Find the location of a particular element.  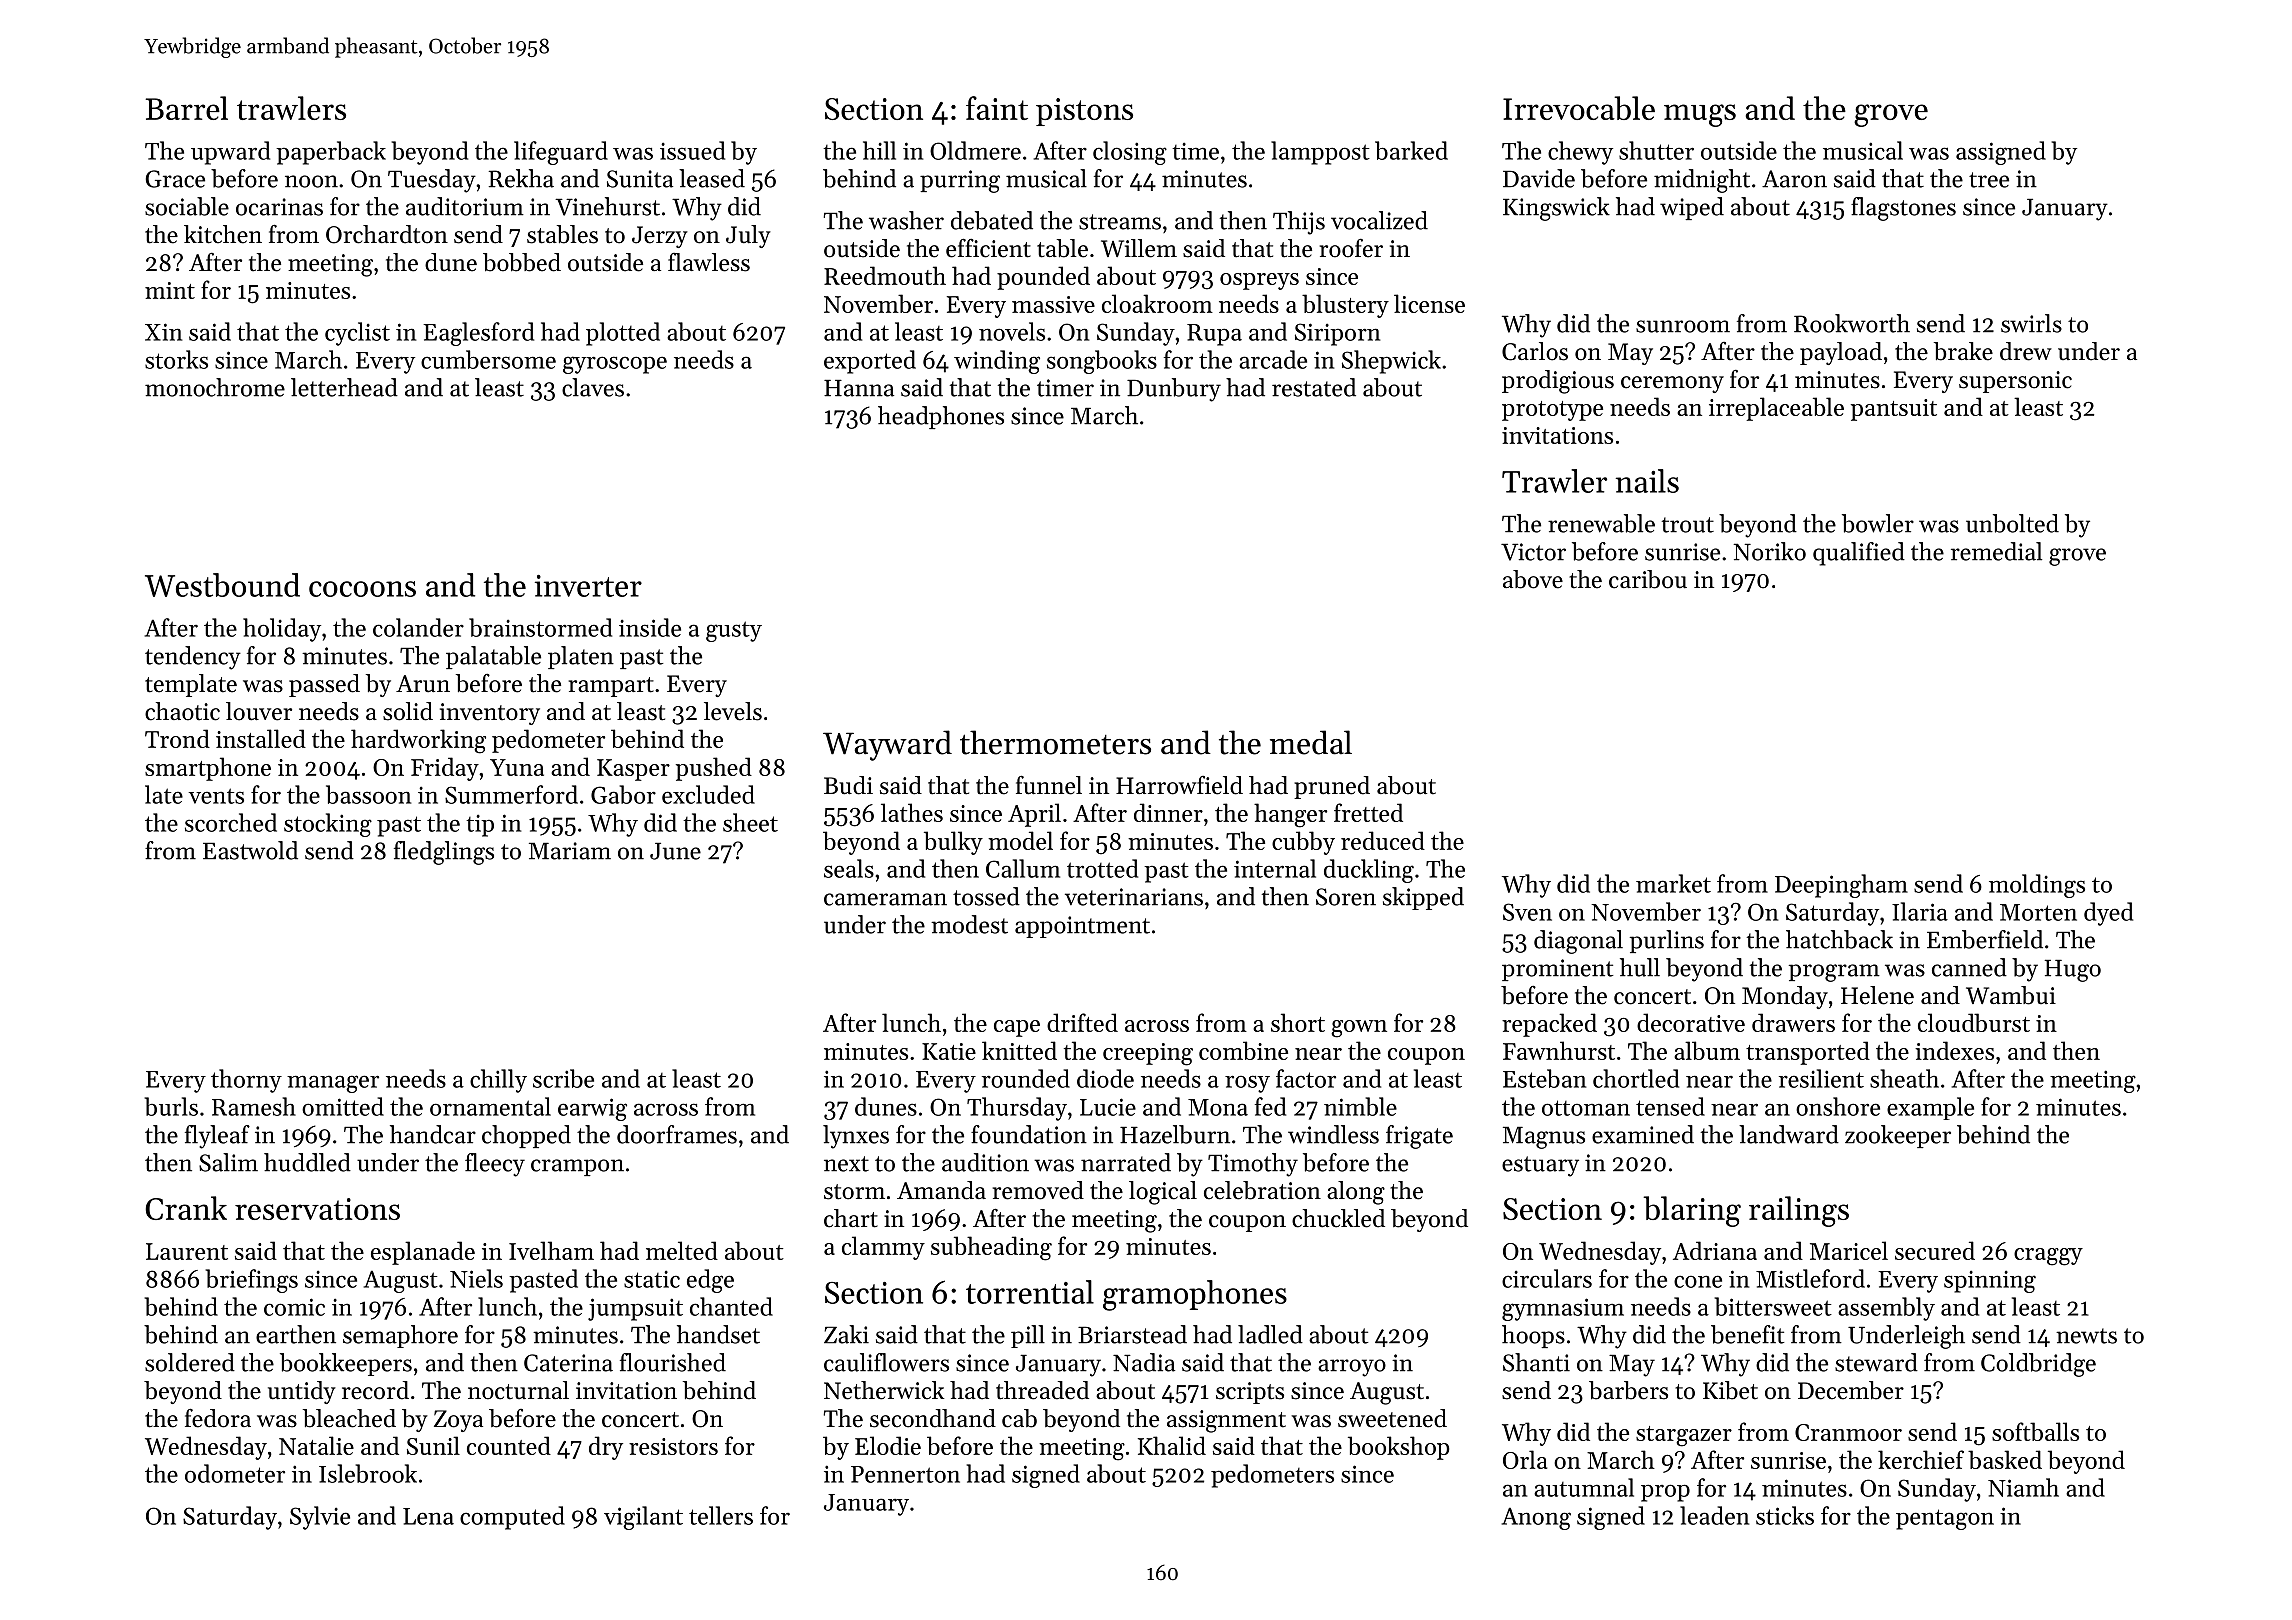

handcar is located at coordinates (433, 1134).
